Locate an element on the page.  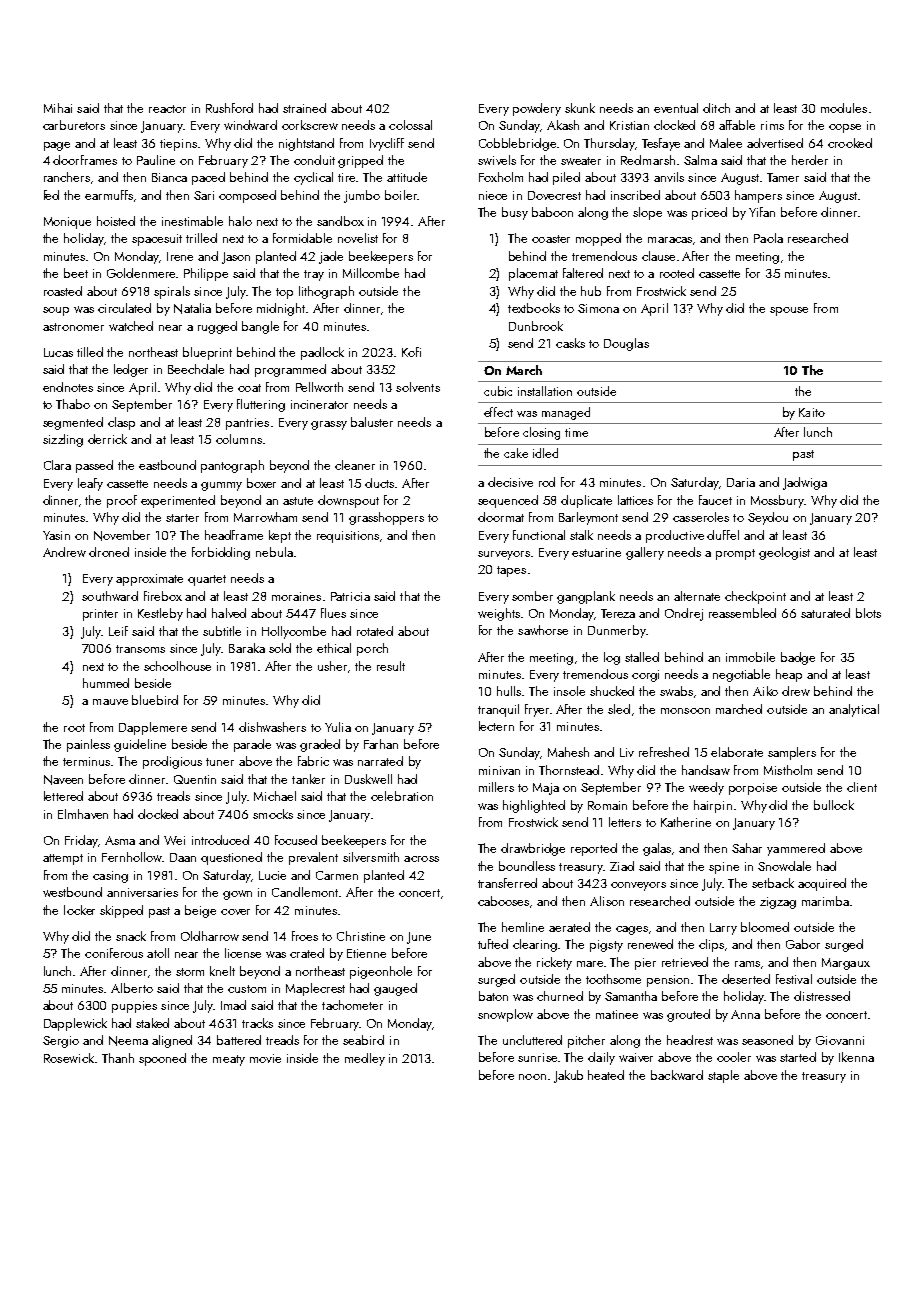
cabooses is located at coordinates (503, 901).
